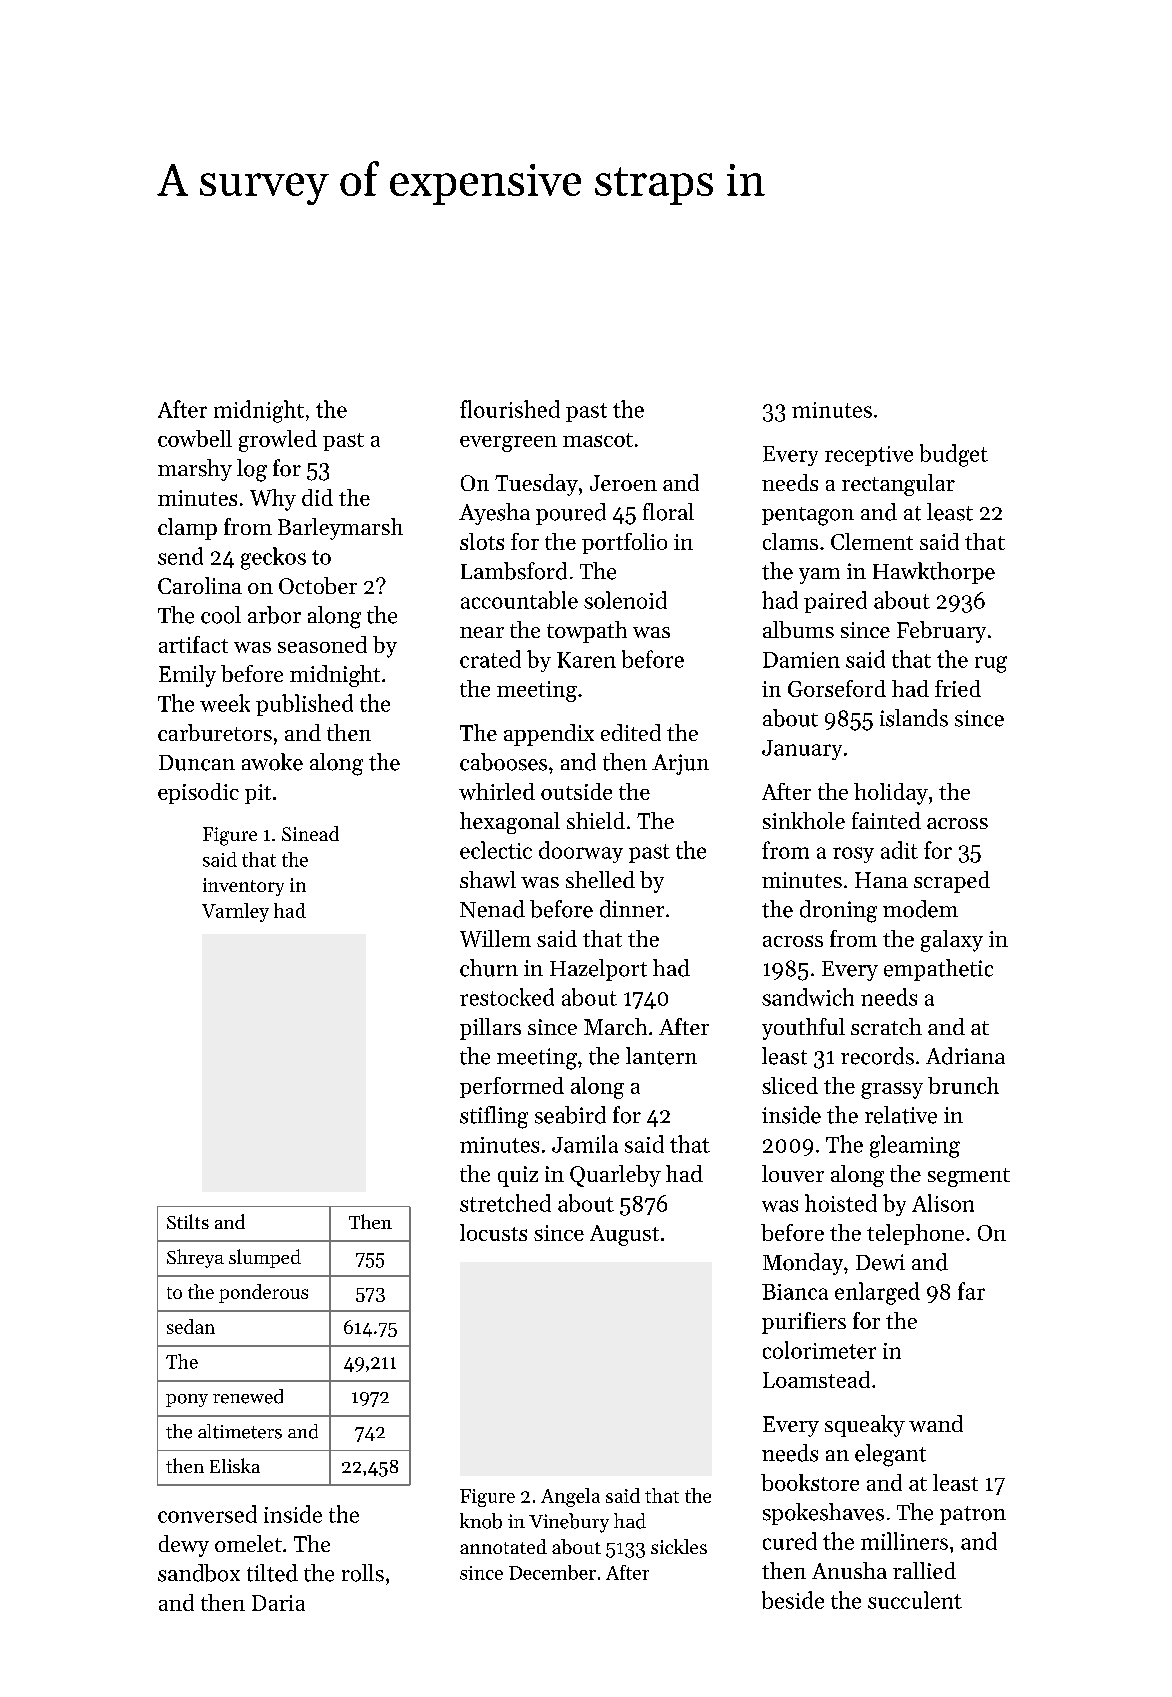  Describe the element at coordinates (936, 1423) in the document. I see `wand` at that location.
